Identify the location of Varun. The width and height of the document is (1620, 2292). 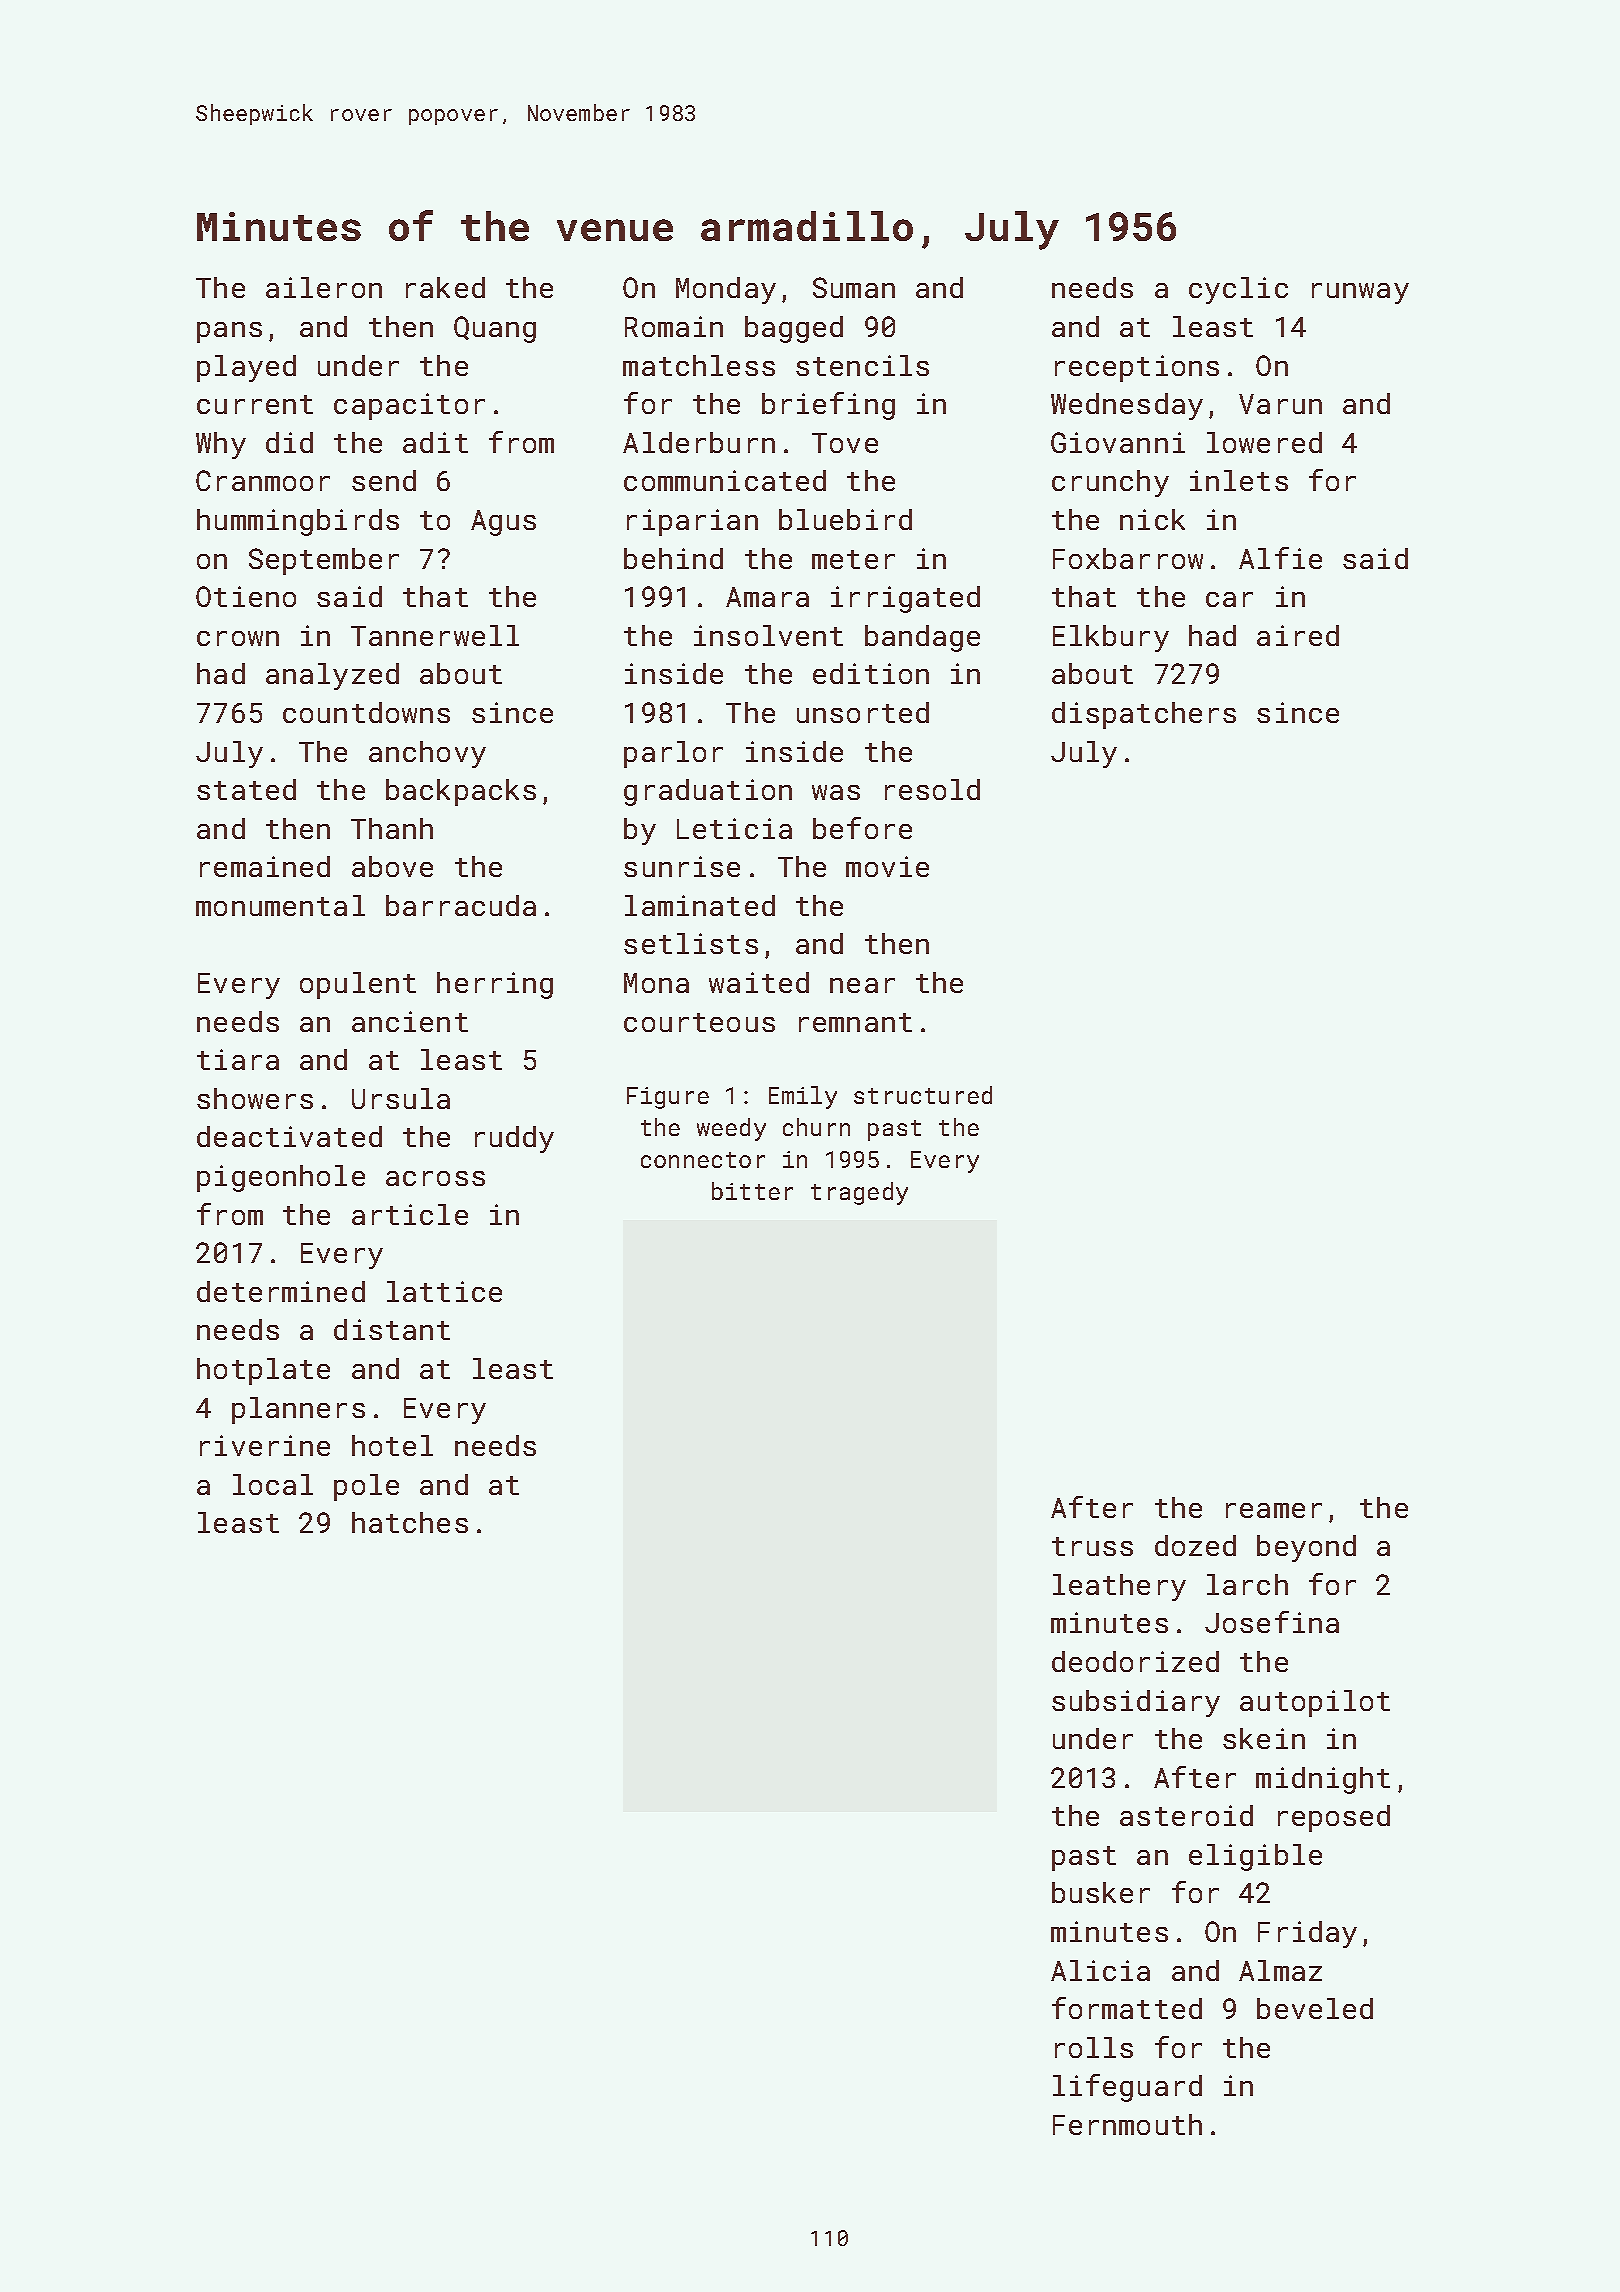
(1280, 404).
